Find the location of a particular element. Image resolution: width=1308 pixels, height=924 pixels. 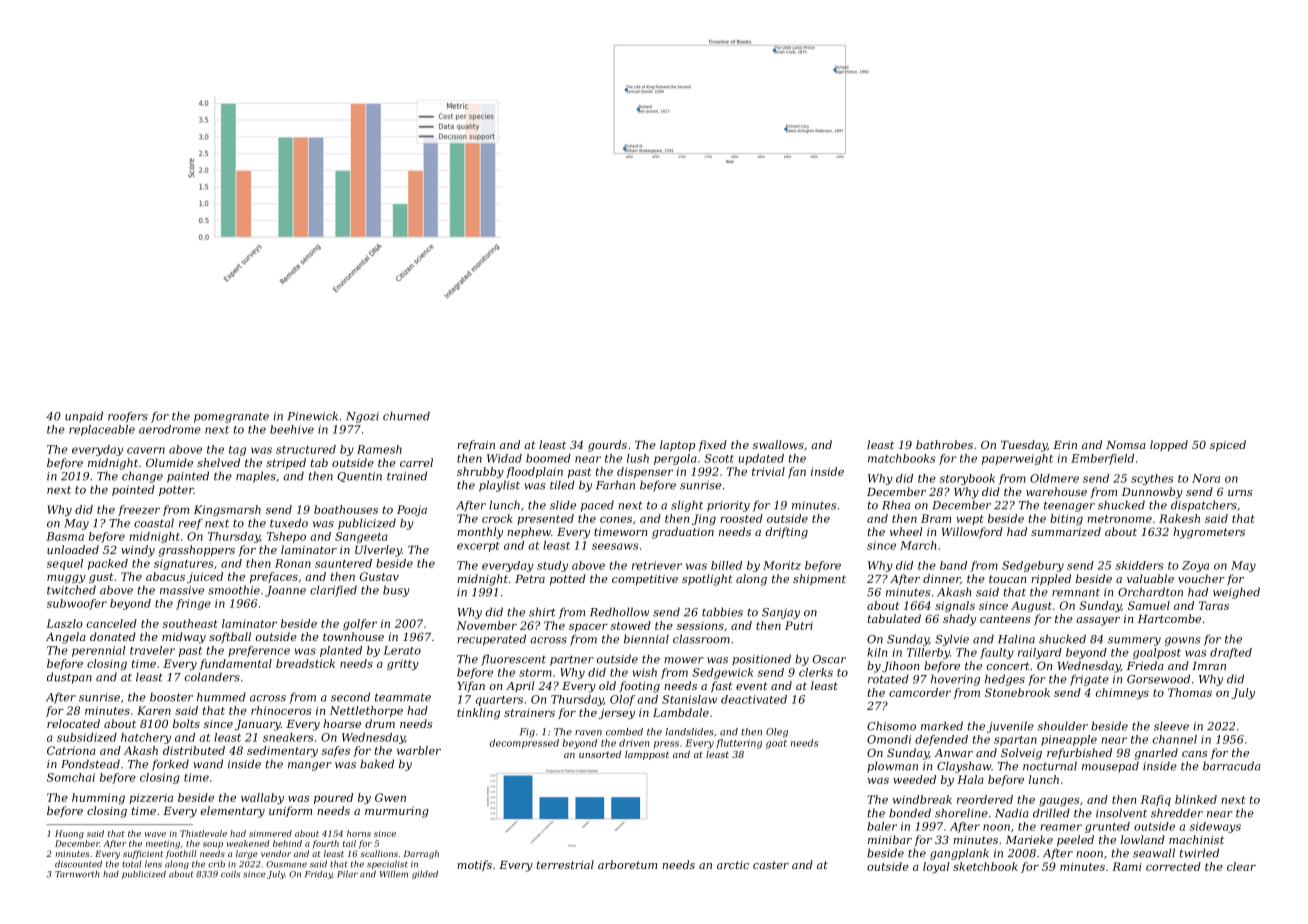

gourds is located at coordinates (607, 446).
